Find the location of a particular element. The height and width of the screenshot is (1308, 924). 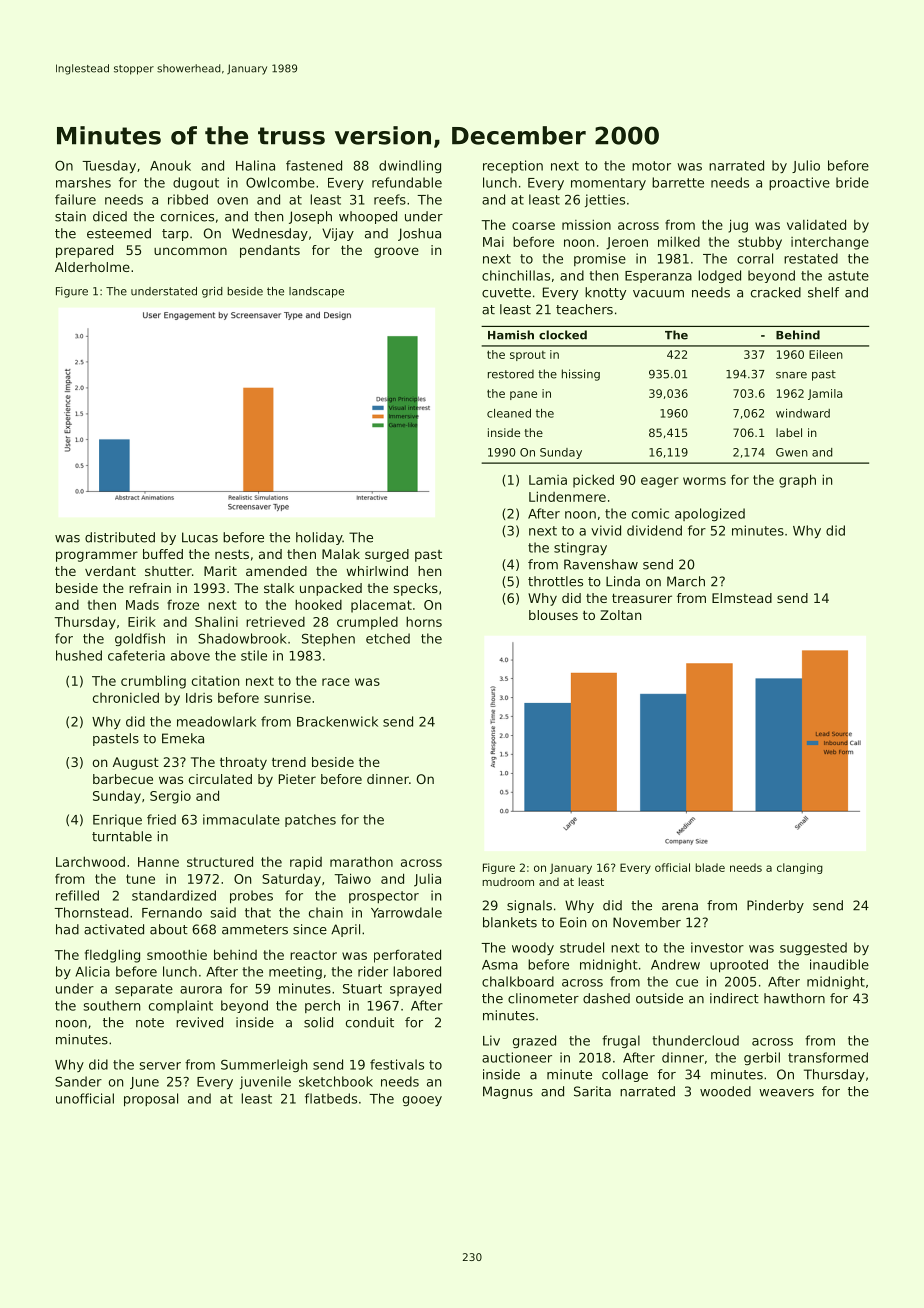

Alderholme is located at coordinates (92, 267).
